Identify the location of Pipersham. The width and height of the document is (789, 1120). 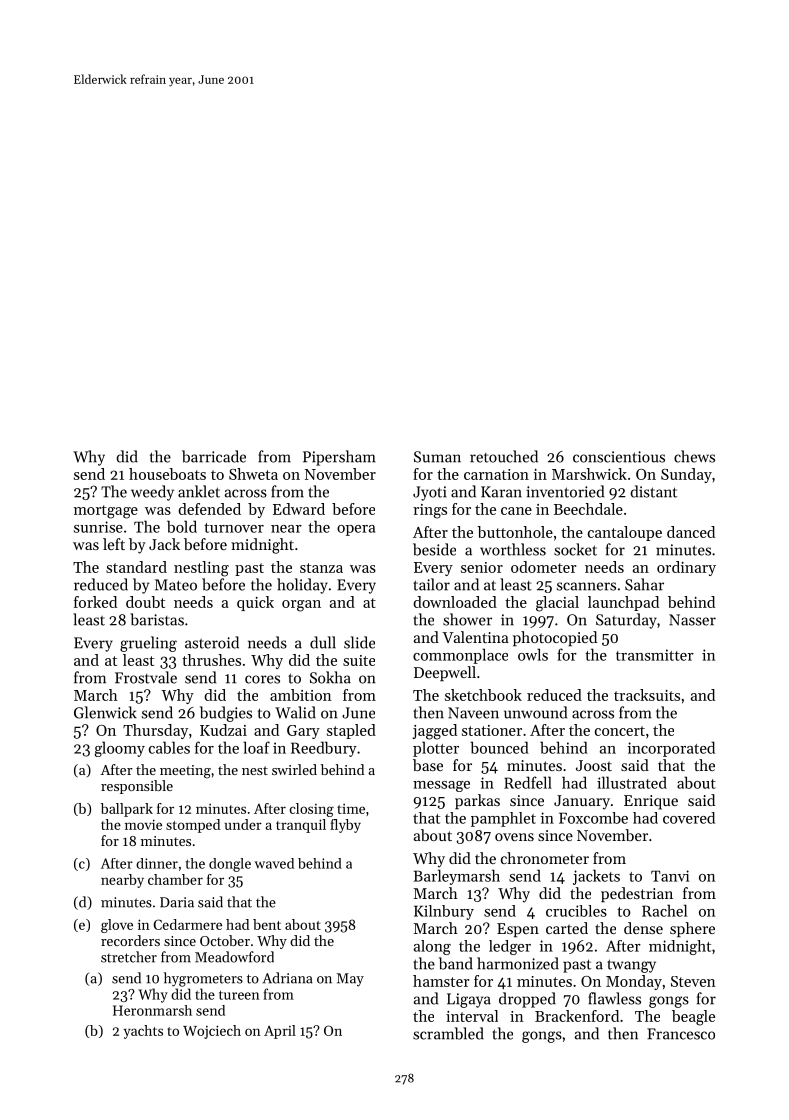
(339, 458).
